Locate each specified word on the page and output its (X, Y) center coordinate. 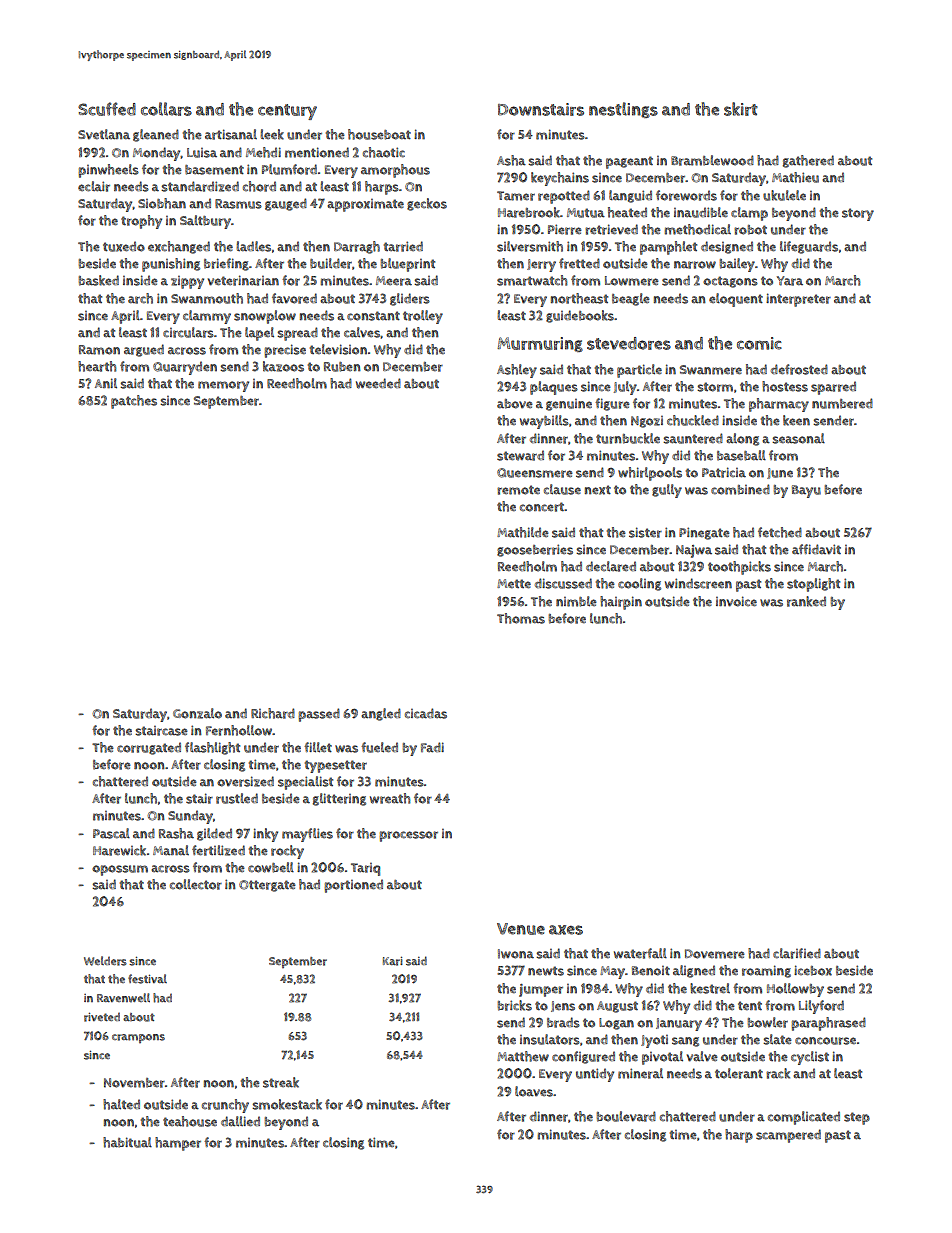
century (287, 112)
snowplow (265, 317)
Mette (514, 584)
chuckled (693, 420)
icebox (813, 970)
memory (223, 386)
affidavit (816, 549)
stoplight (813, 585)
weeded (378, 383)
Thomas (521, 618)
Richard (273, 713)
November (134, 1083)
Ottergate (267, 886)
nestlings (623, 110)
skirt (741, 109)
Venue (521, 929)
